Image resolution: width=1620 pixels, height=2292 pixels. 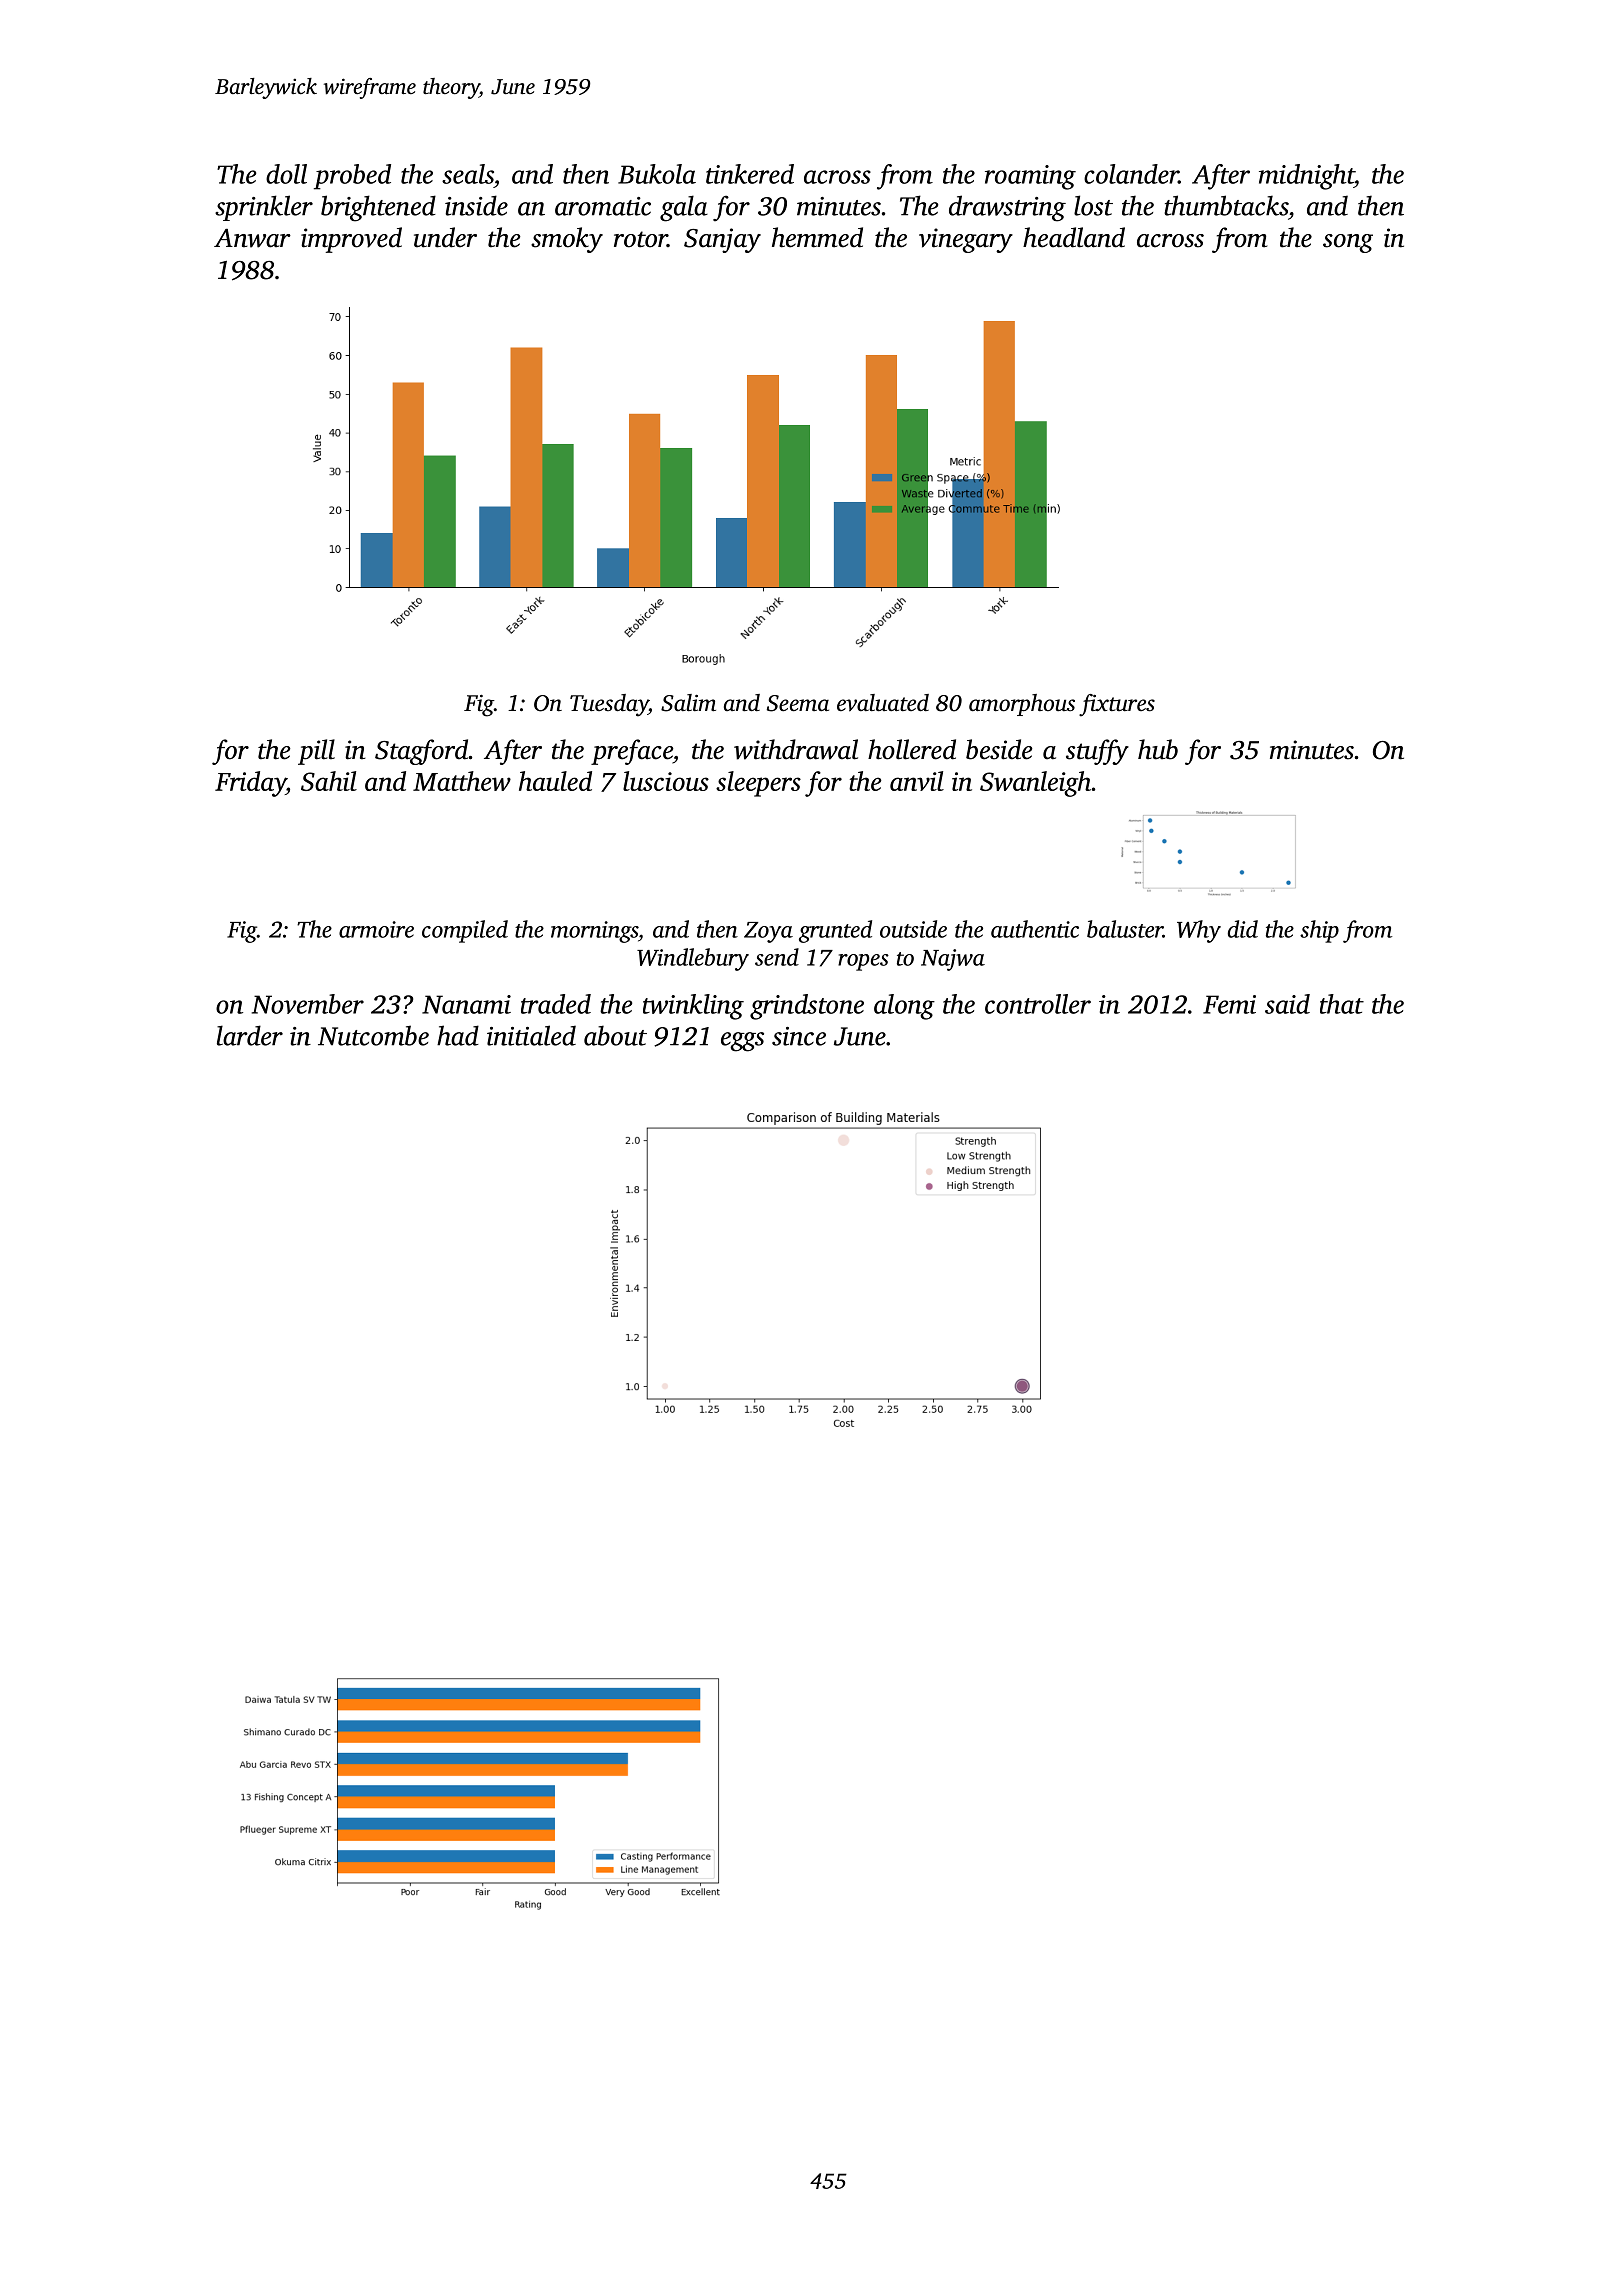 What do you see at coordinates (458, 1035) in the screenshot?
I see `had` at bounding box center [458, 1035].
